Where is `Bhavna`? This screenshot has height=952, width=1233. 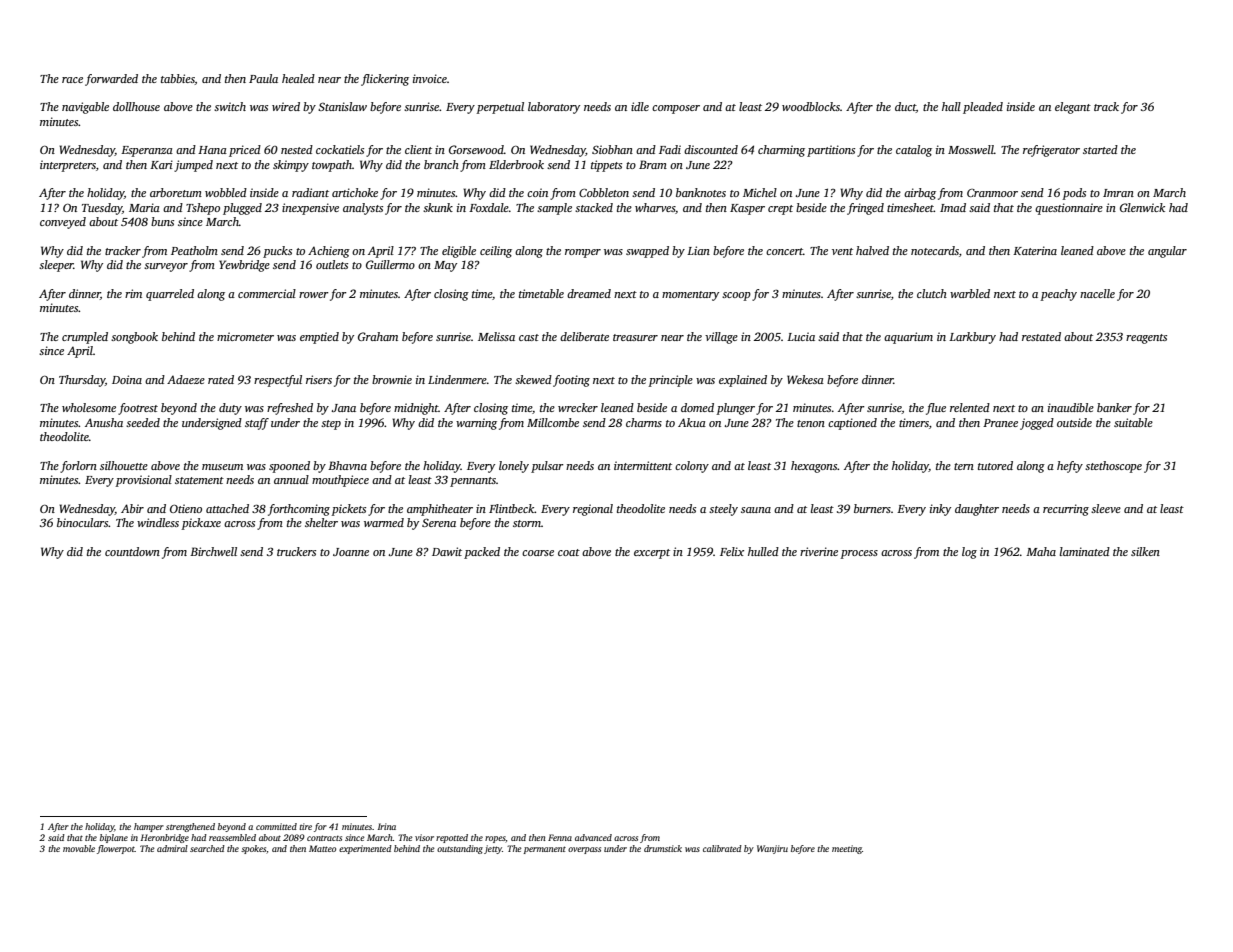 Bhavna is located at coordinates (347, 465).
